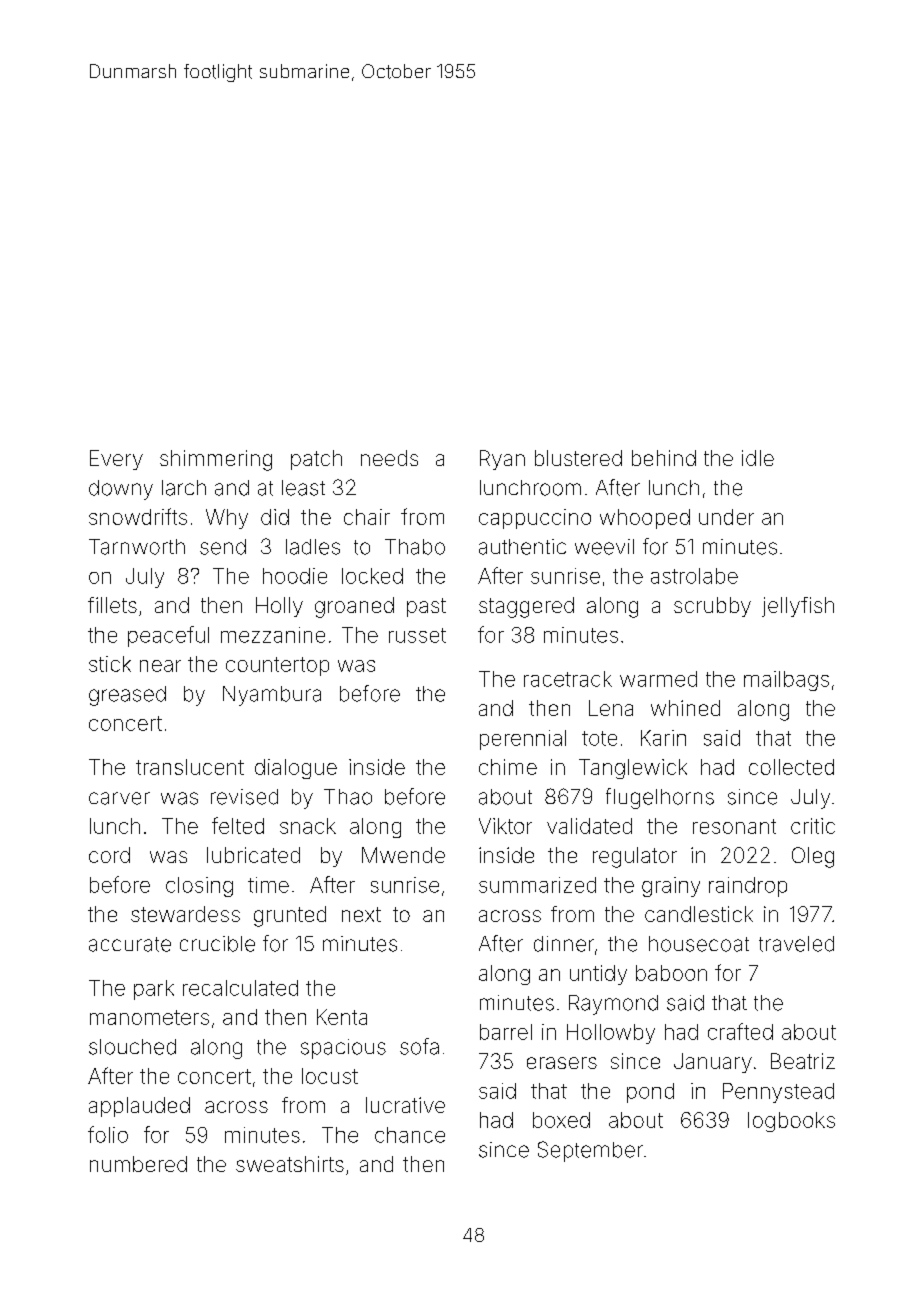 The height and width of the screenshot is (1311, 924). I want to click on perennial, so click(523, 740).
